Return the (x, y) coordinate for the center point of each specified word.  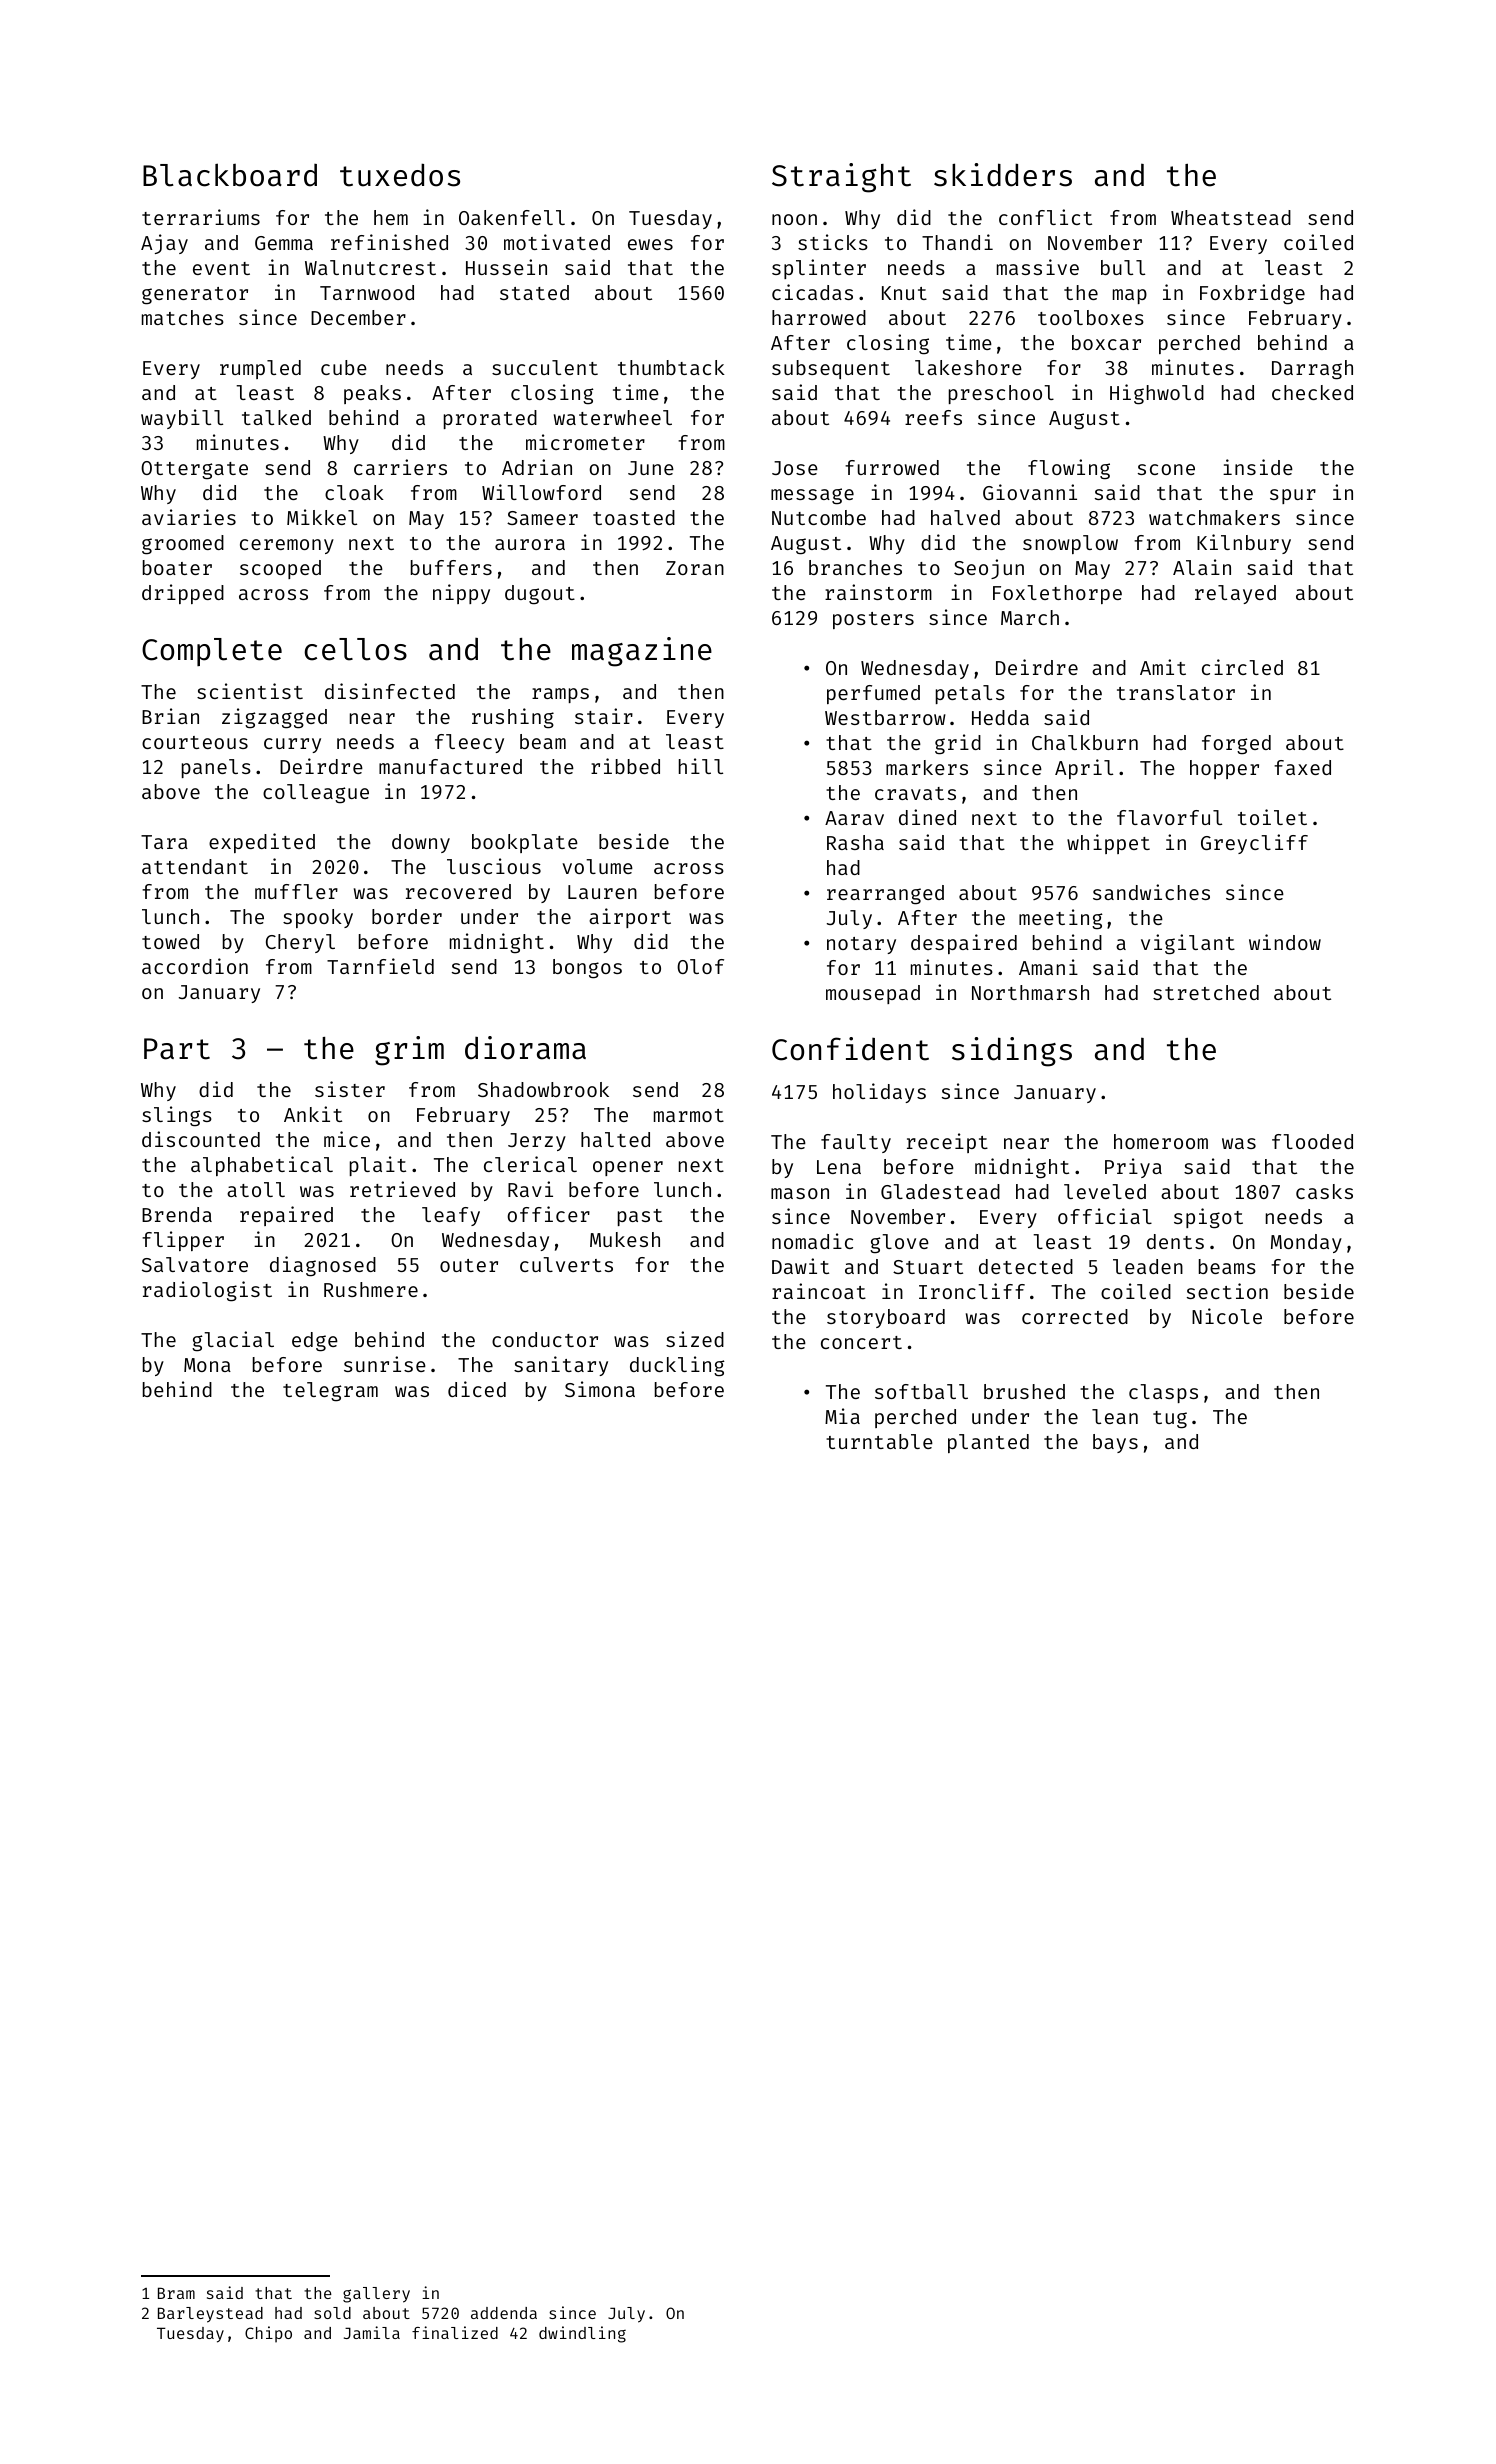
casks (1324, 1191)
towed (170, 941)
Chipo (268, 2334)
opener (628, 1168)
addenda (504, 2313)
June (651, 468)
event (221, 268)
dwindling (582, 2334)
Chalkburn (1085, 742)
